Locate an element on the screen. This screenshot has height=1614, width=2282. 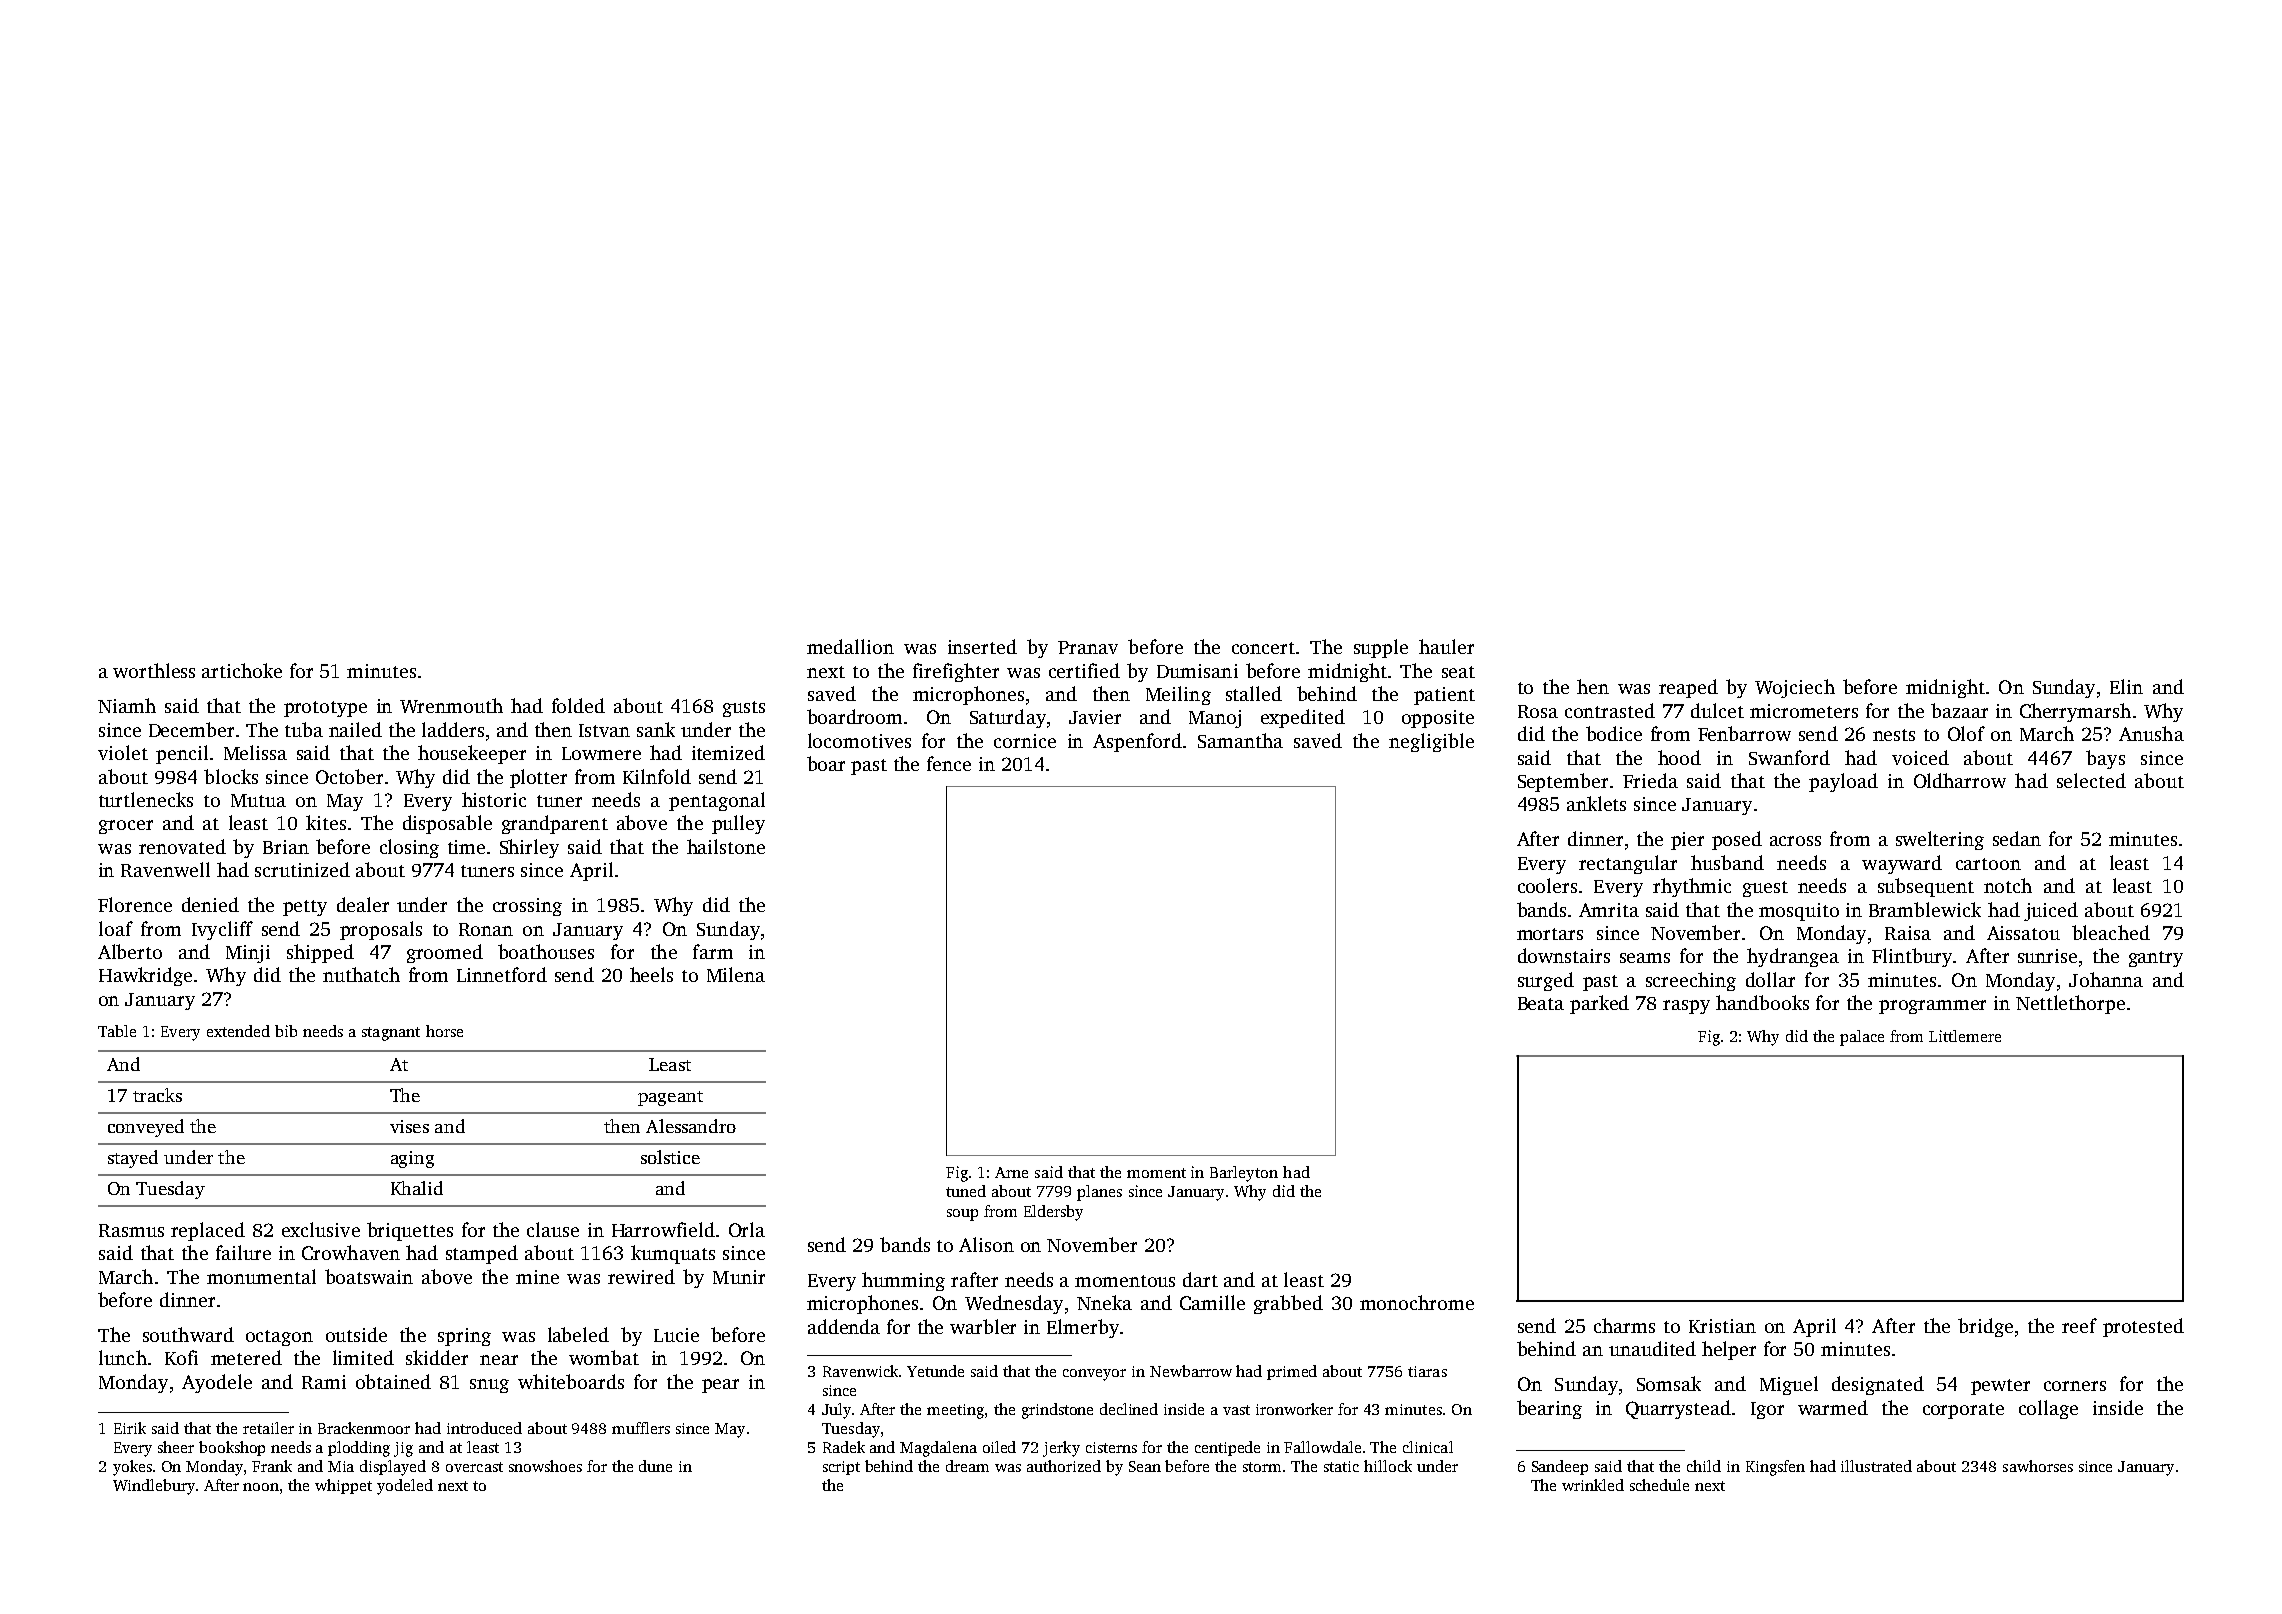
yodeled is located at coordinates (405, 1487).
